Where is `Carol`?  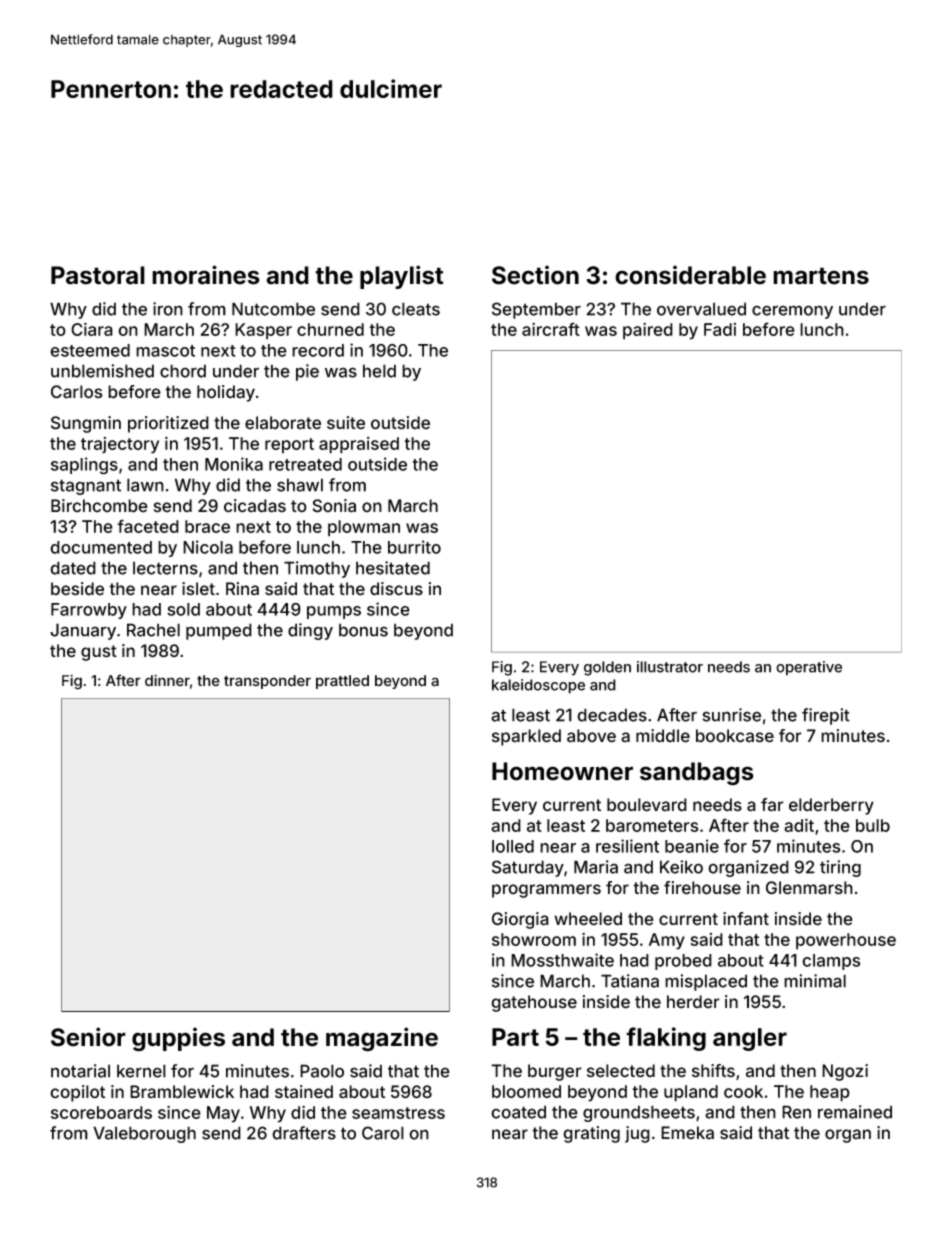 Carol is located at coordinates (383, 1133).
